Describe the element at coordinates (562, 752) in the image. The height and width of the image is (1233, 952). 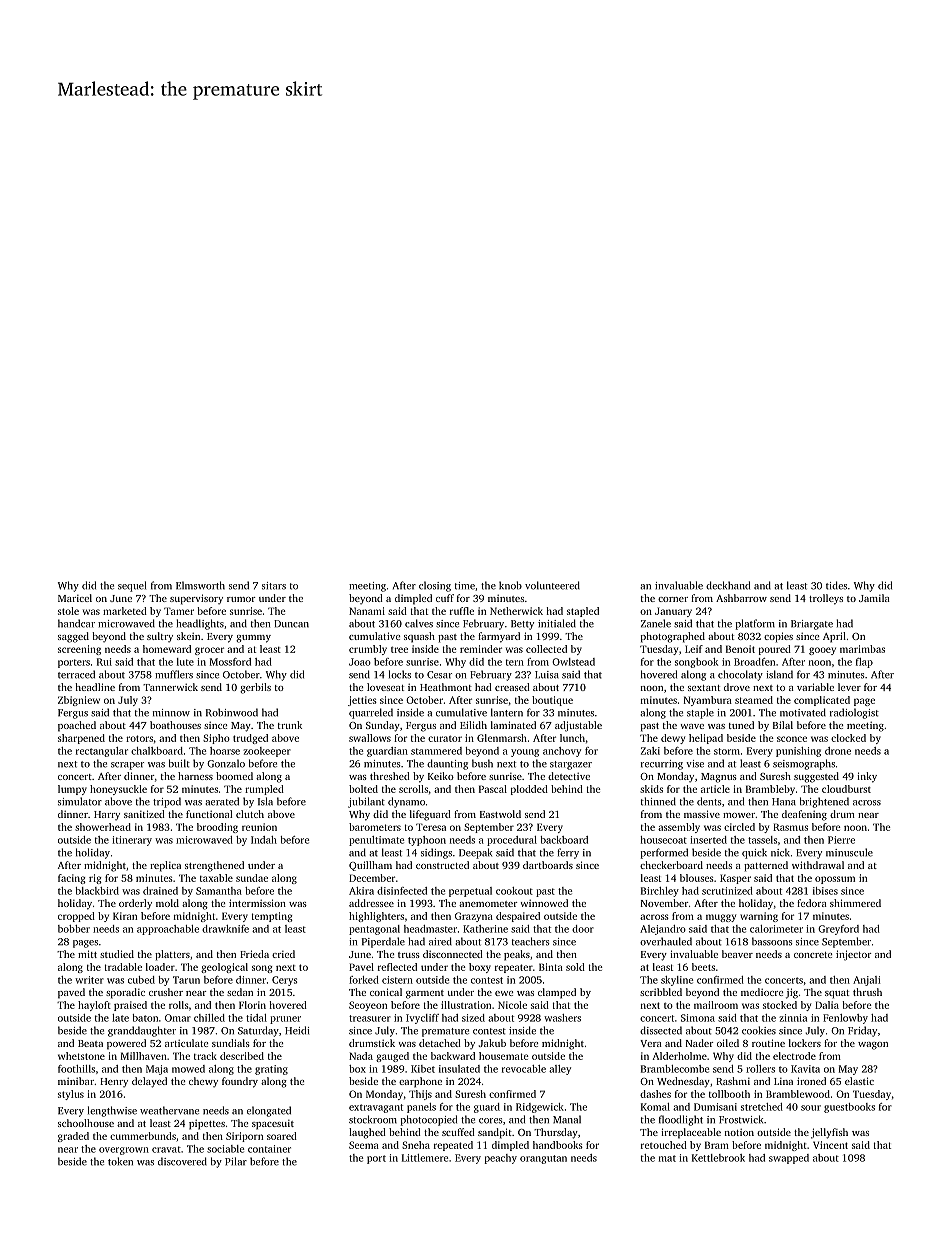
I see `anchovy` at that location.
